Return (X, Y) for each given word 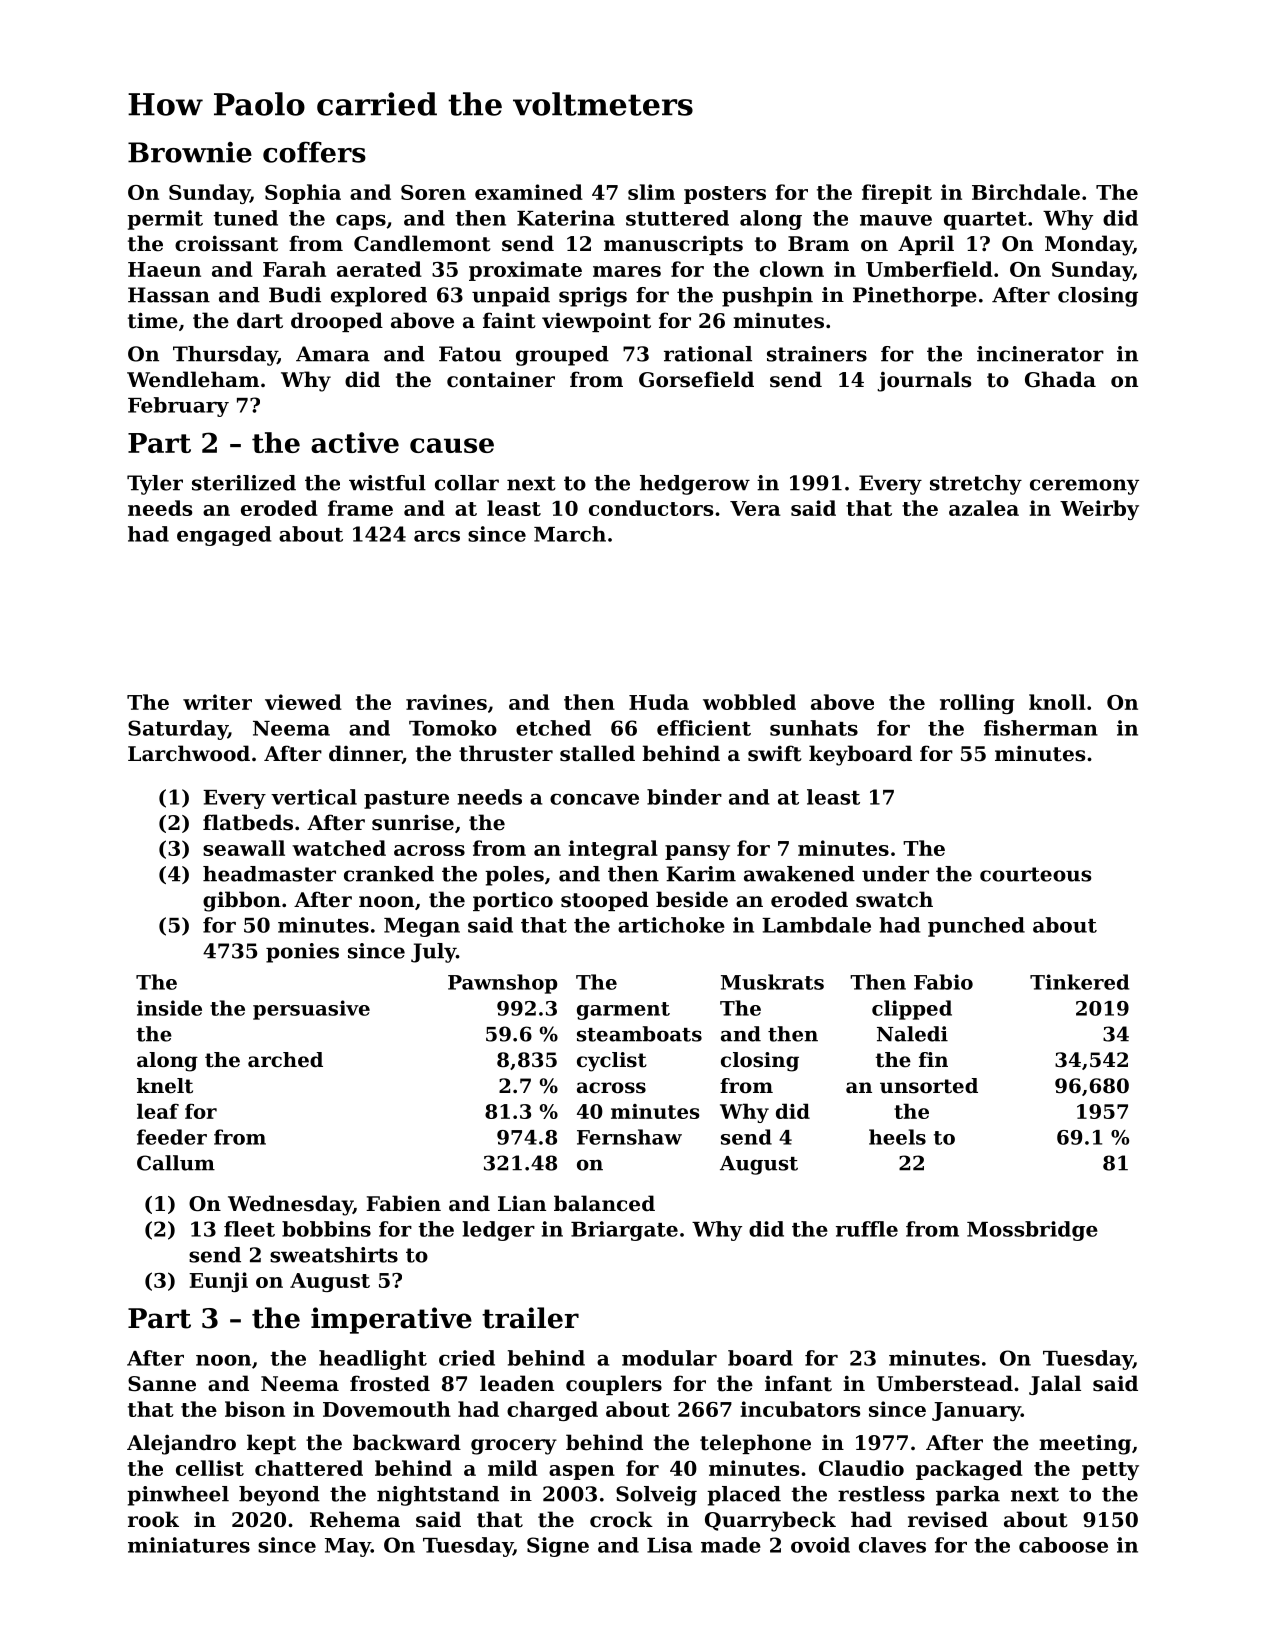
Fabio (943, 982)
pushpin (767, 297)
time (153, 320)
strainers (817, 354)
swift (774, 753)
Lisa (669, 1545)
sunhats (814, 728)
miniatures (189, 1545)
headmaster (269, 874)
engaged (224, 536)
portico (513, 901)
